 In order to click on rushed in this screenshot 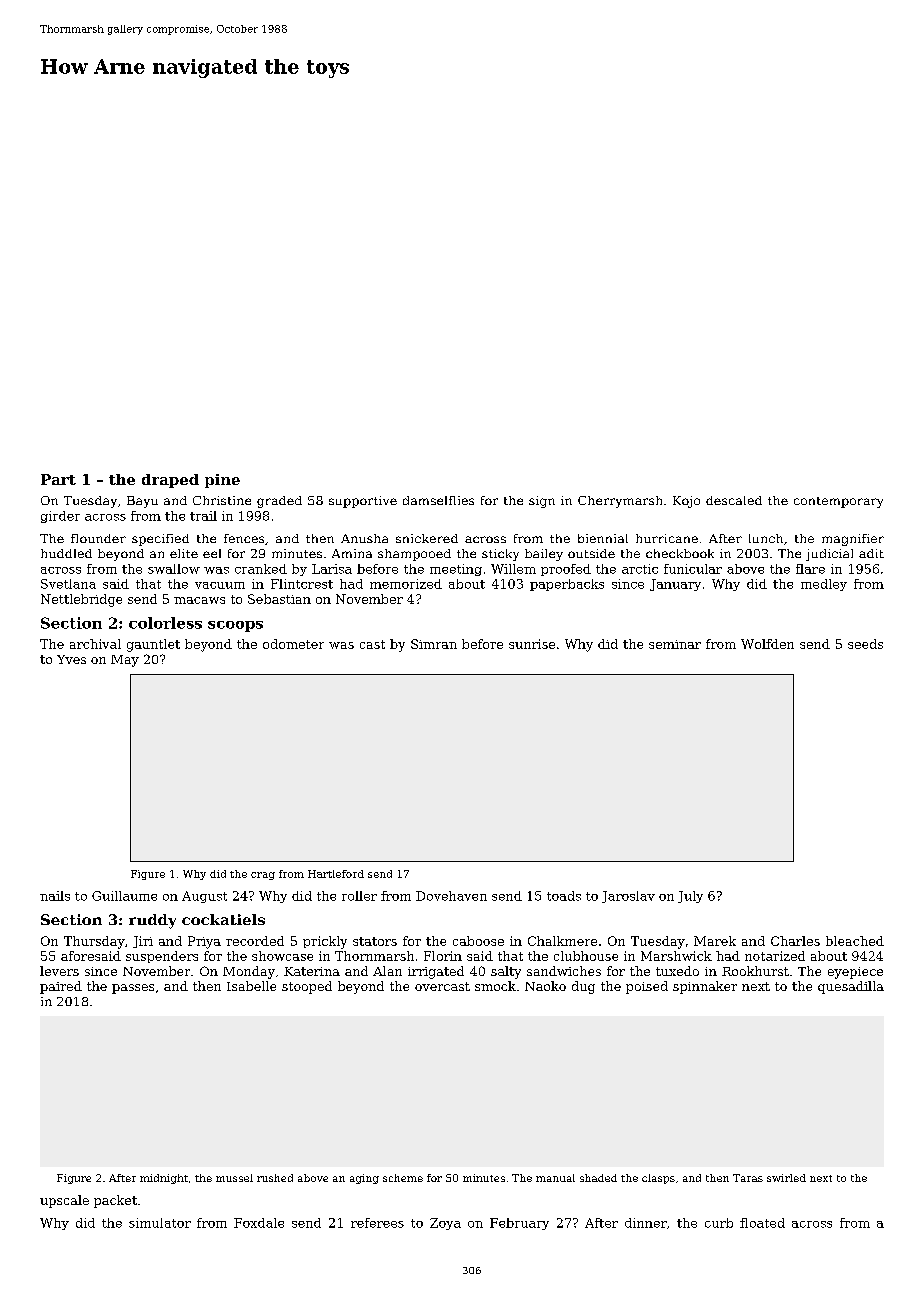, I will do `click(275, 1178)`.
